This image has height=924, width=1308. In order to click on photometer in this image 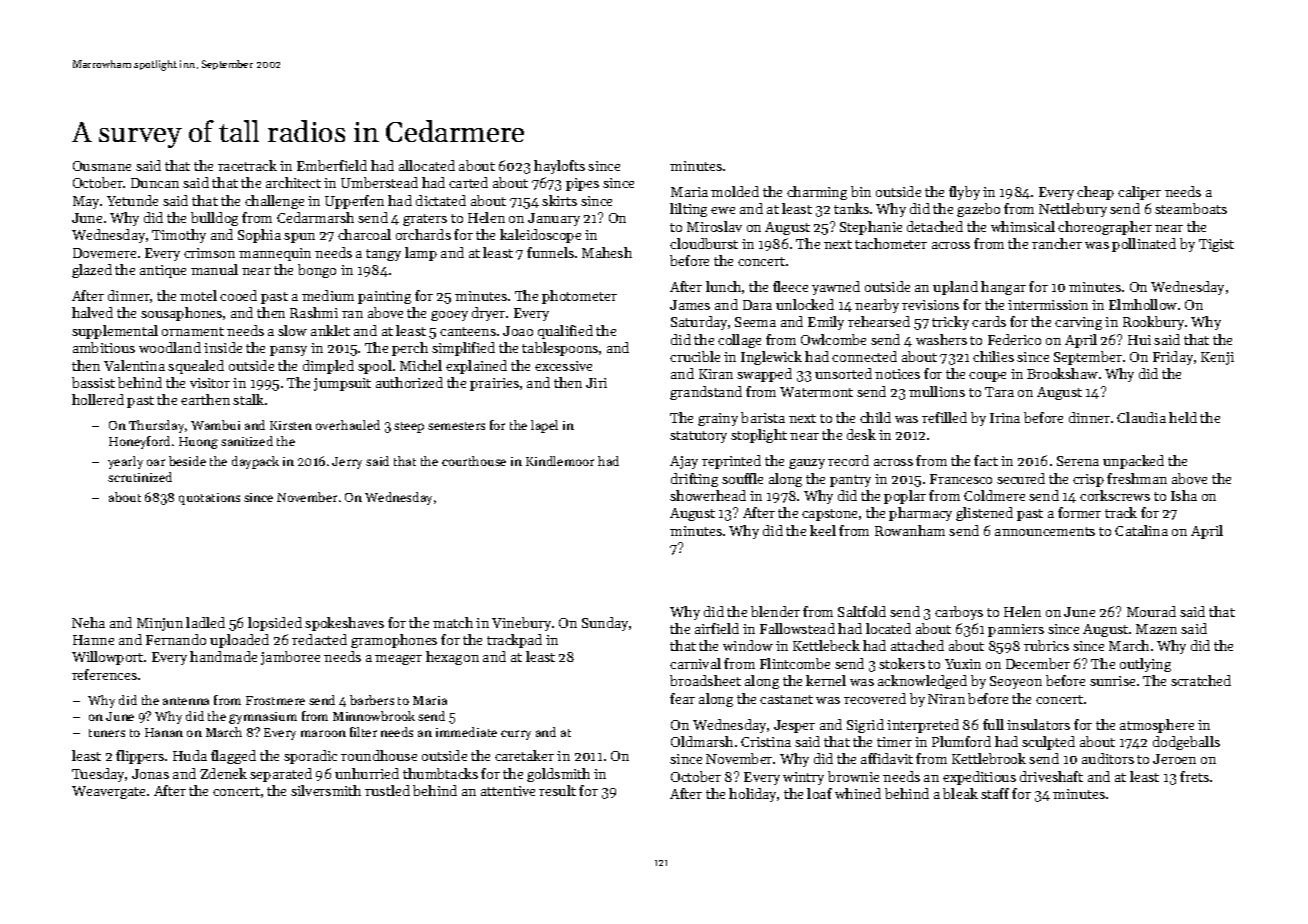, I will do `click(579, 297)`.
